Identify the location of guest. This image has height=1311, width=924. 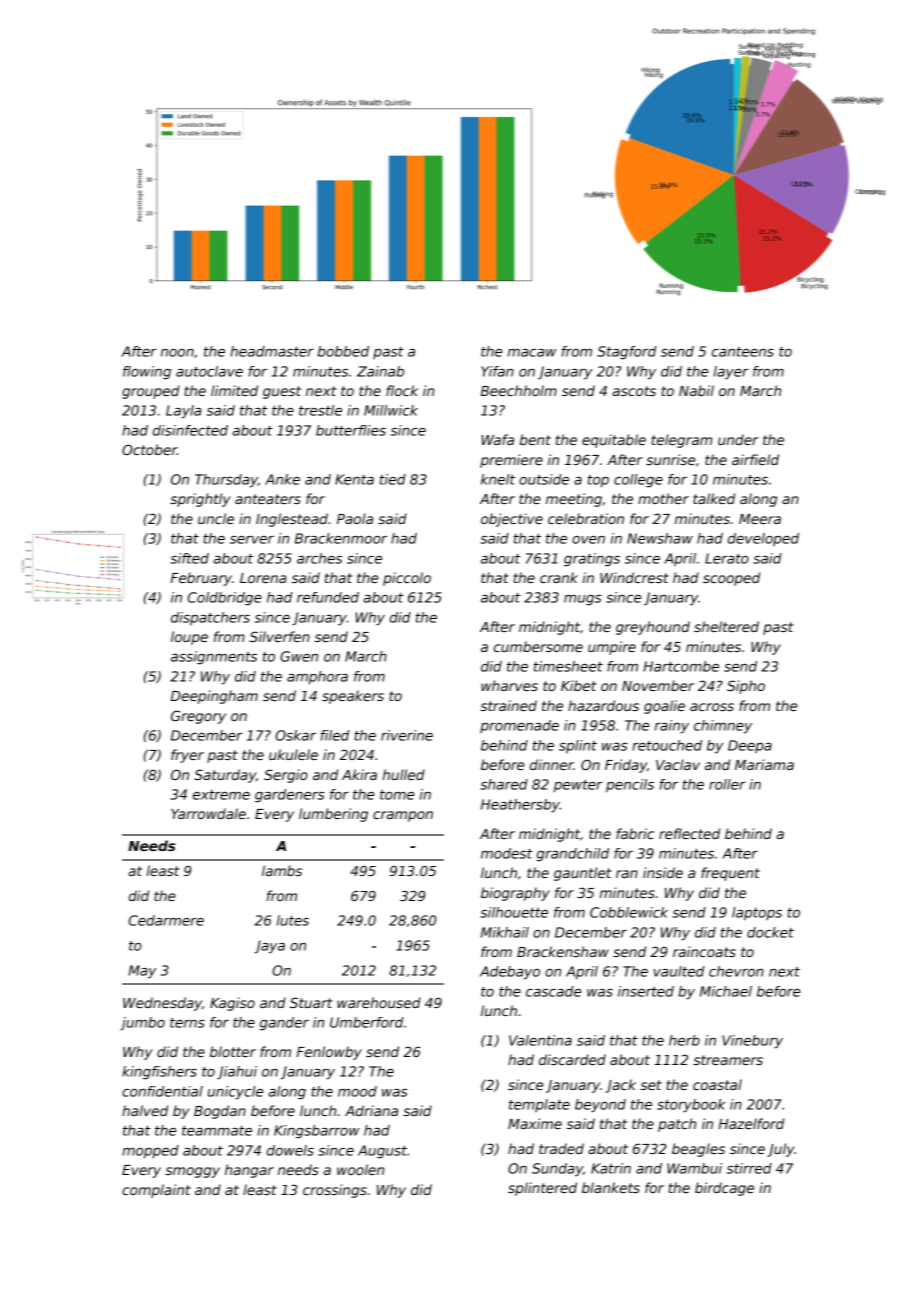
(282, 392).
